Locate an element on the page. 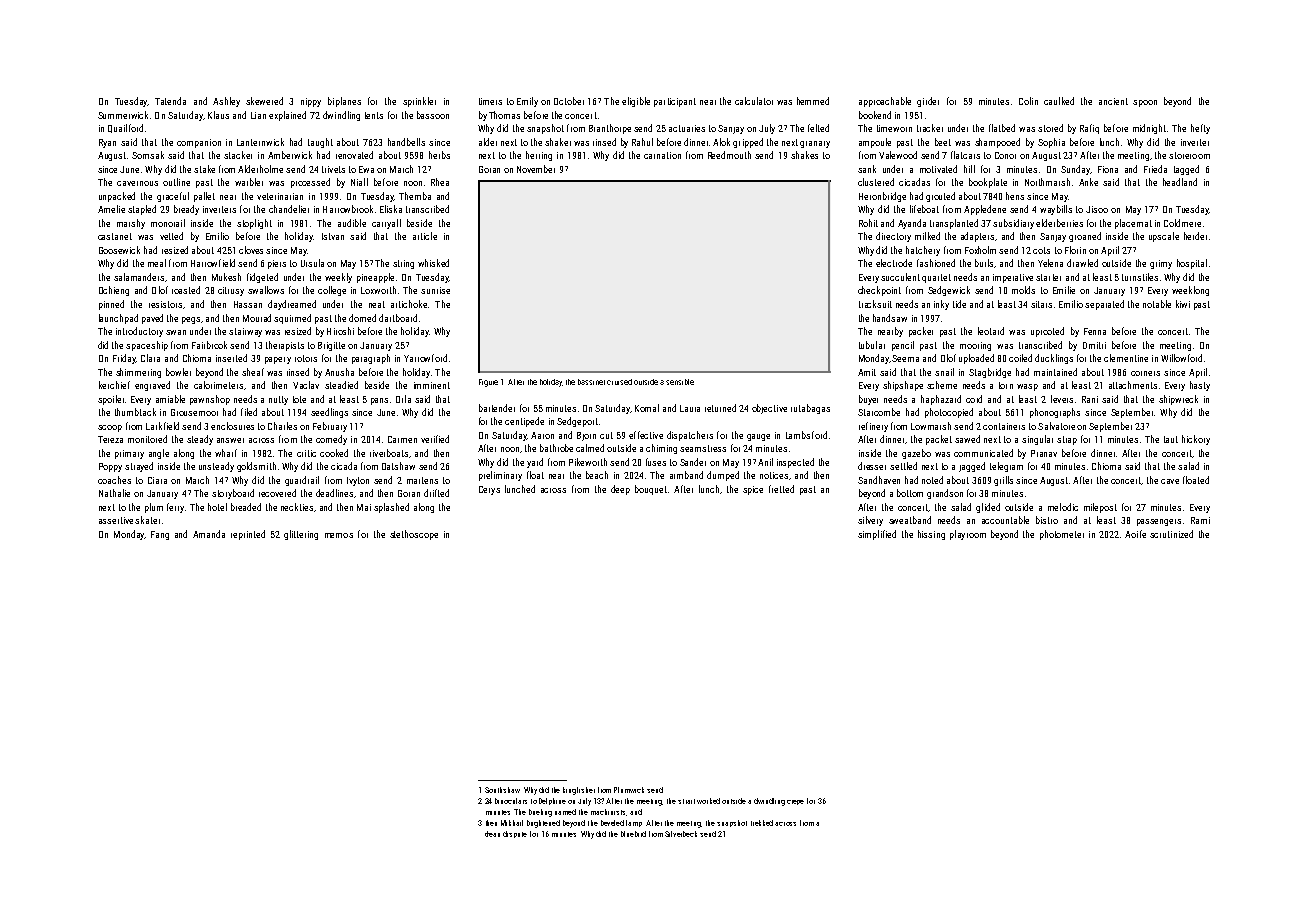 The width and height of the image is (1308, 924). scrutinized is located at coordinates (1171, 534).
